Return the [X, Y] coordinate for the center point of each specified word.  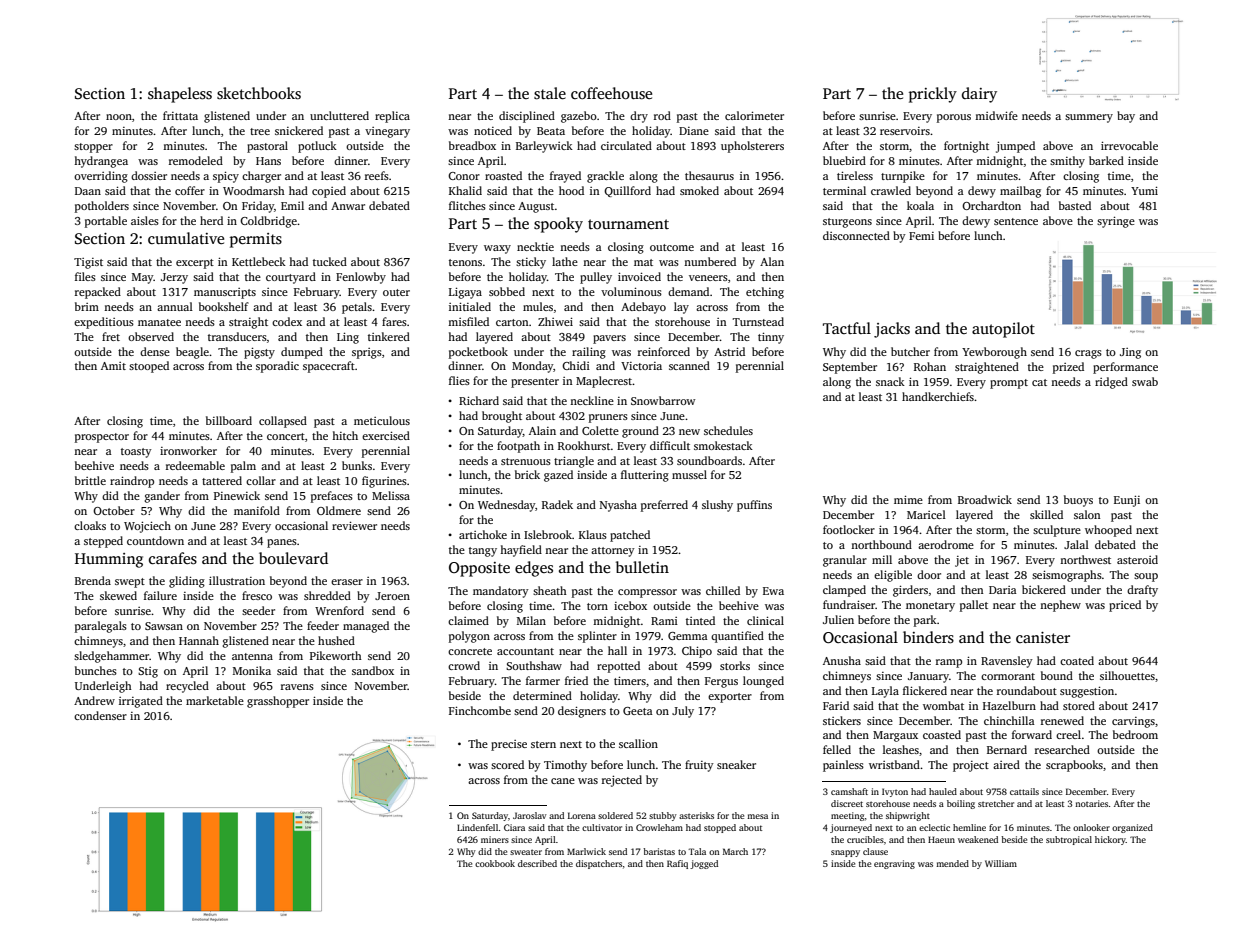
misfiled [468, 321]
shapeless [180, 95]
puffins [754, 506]
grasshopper [278, 702]
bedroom [1135, 734]
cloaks [90, 525]
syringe [1116, 222]
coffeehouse [611, 93]
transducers [237, 336]
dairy [979, 95]
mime [908, 499]
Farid [836, 705]
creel [1068, 734]
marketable [215, 700]
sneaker [736, 764]
